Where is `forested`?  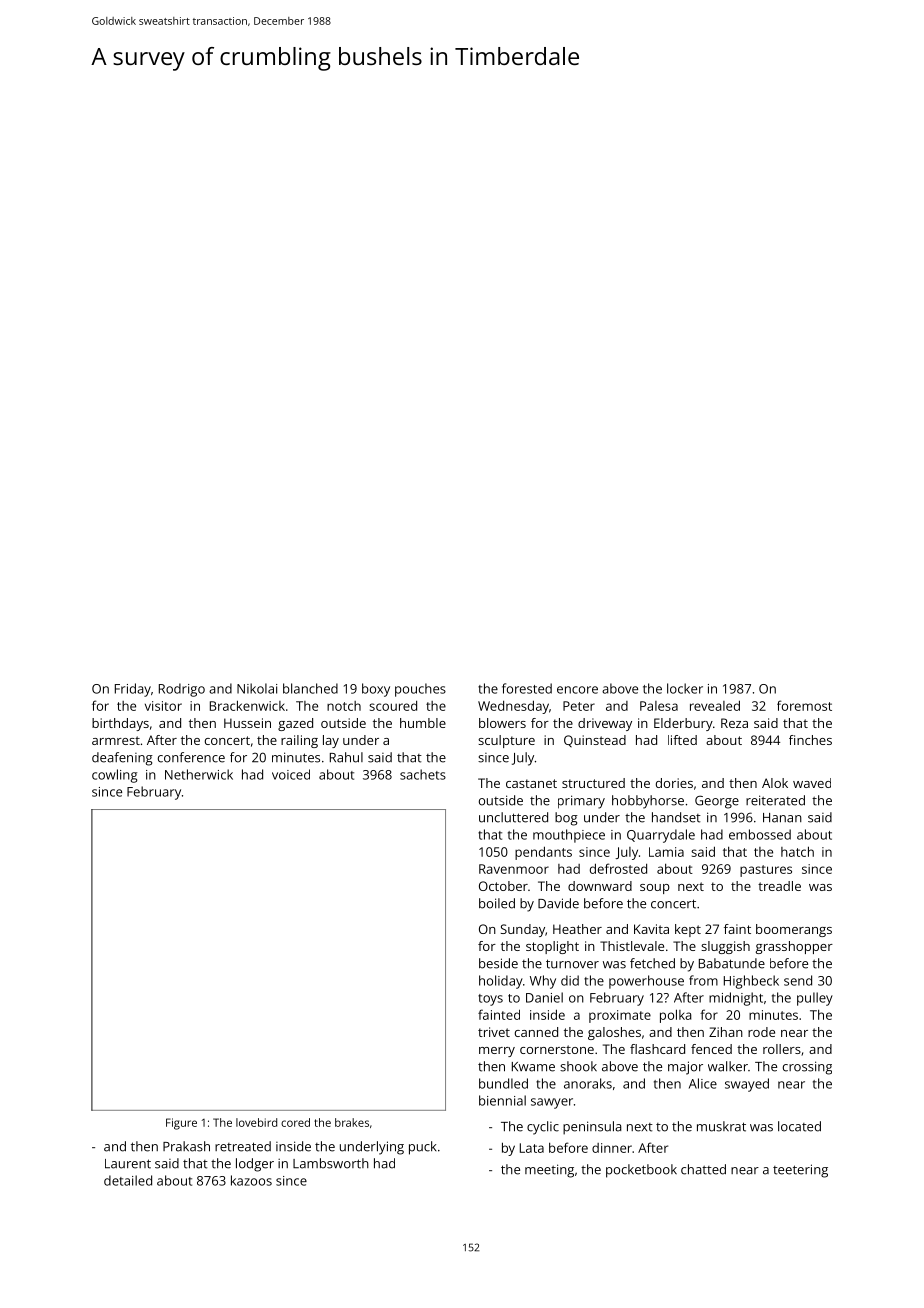
forested is located at coordinates (527, 688).
